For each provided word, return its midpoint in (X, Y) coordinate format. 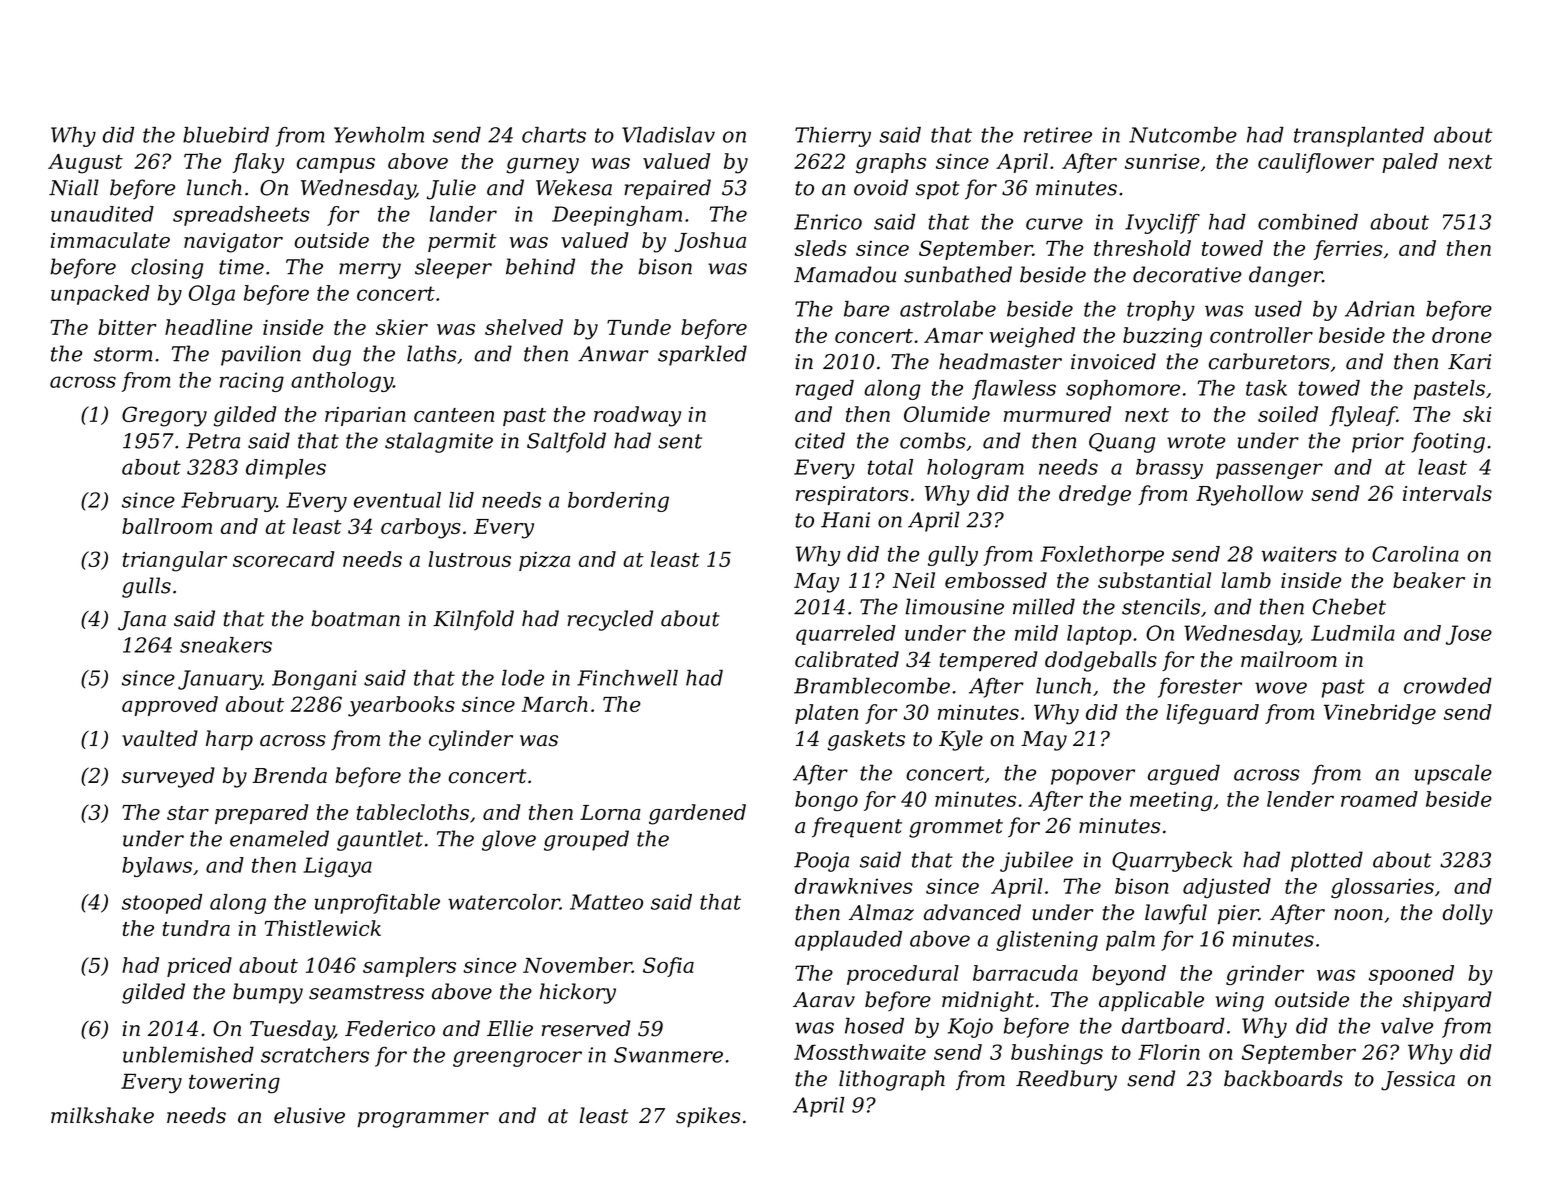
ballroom (167, 526)
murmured (1057, 414)
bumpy (268, 993)
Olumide (947, 414)
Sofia (668, 967)
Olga (212, 295)
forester (1200, 688)
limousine (954, 606)
